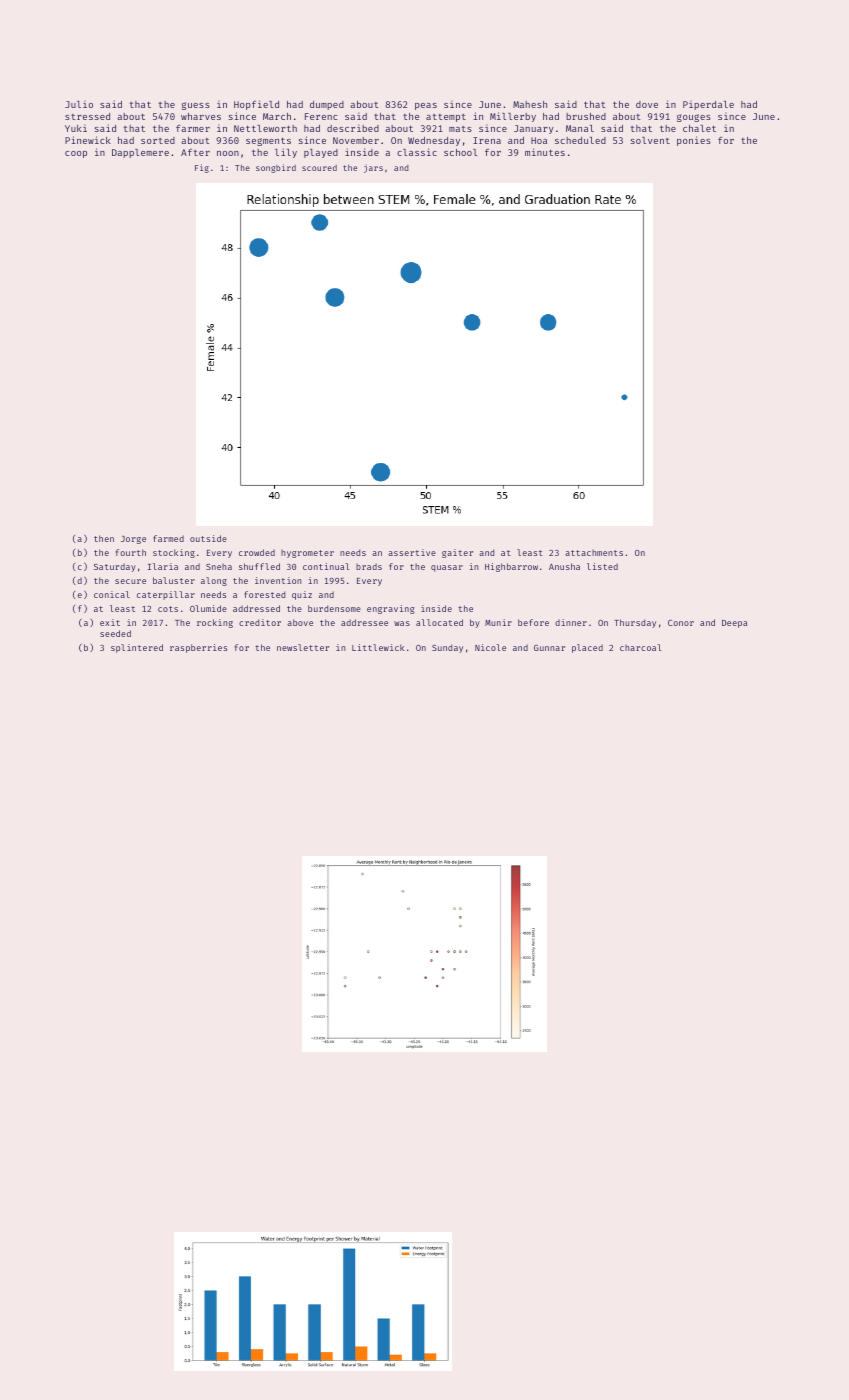  I want to click on seeded, so click(115, 633).
